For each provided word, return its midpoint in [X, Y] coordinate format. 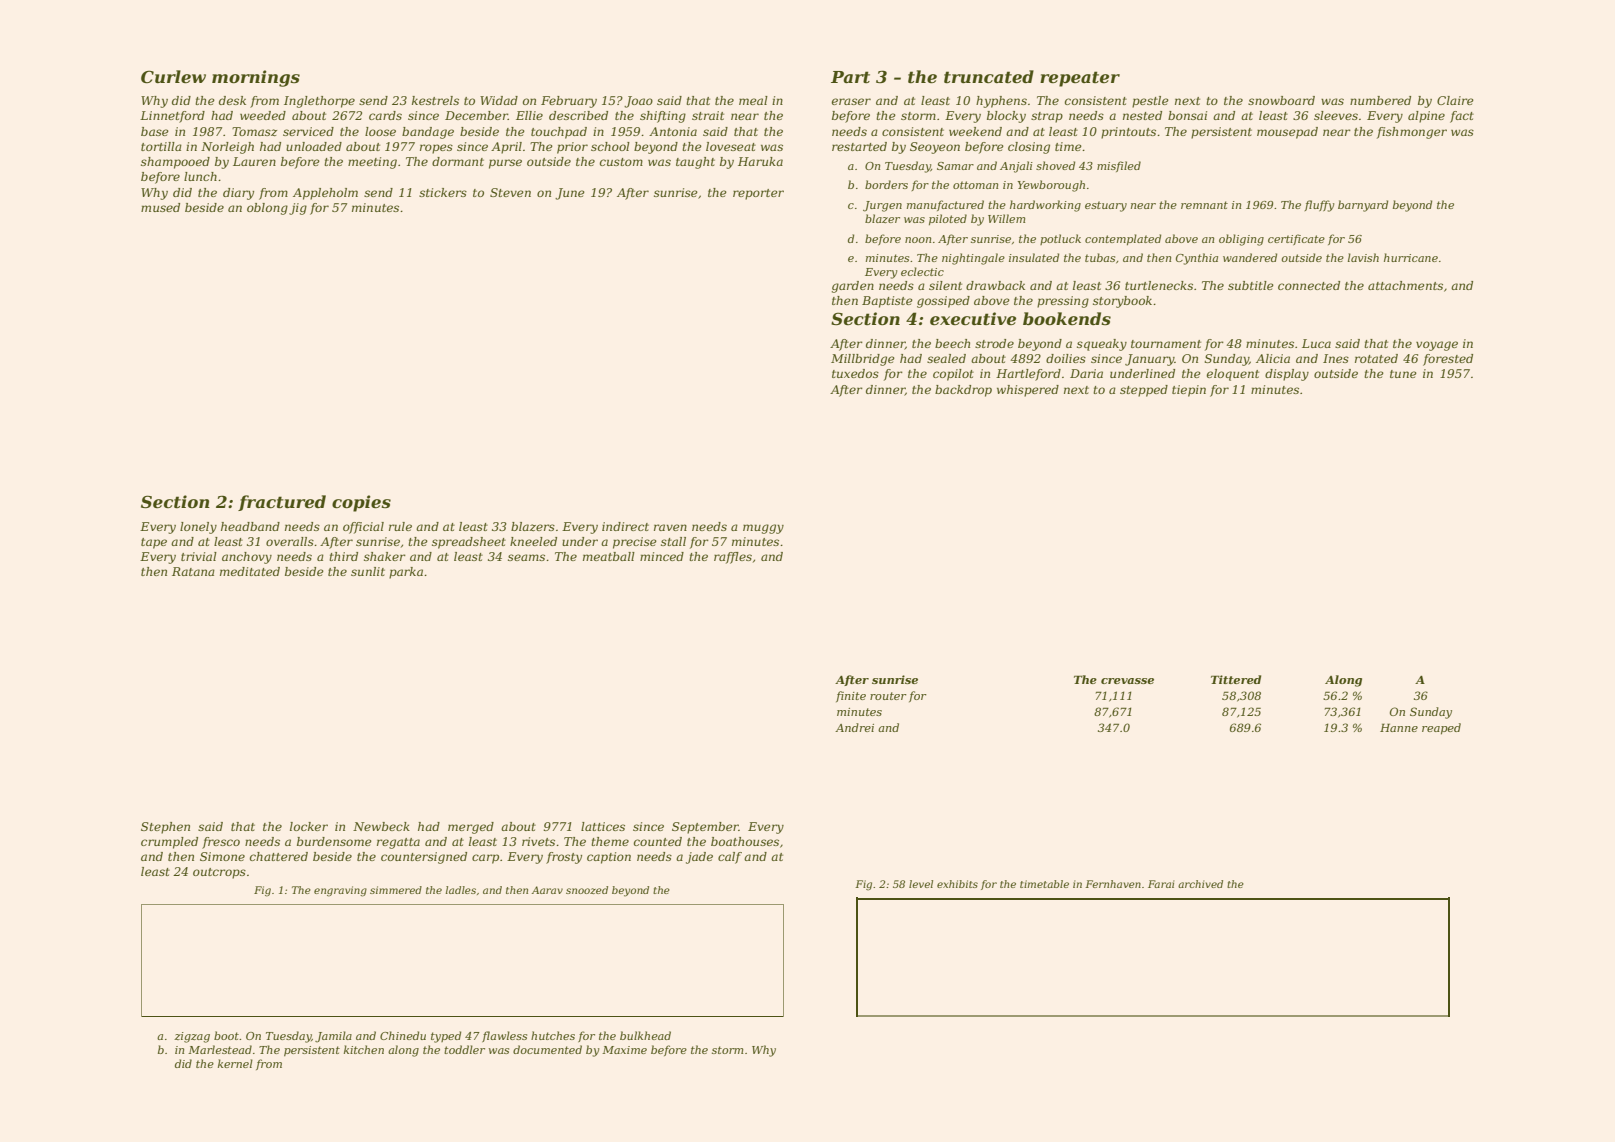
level [921, 884]
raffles [733, 558]
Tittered [1236, 679]
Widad [499, 100]
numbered [1380, 100]
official [363, 528]
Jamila [333, 1037]
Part [850, 77]
